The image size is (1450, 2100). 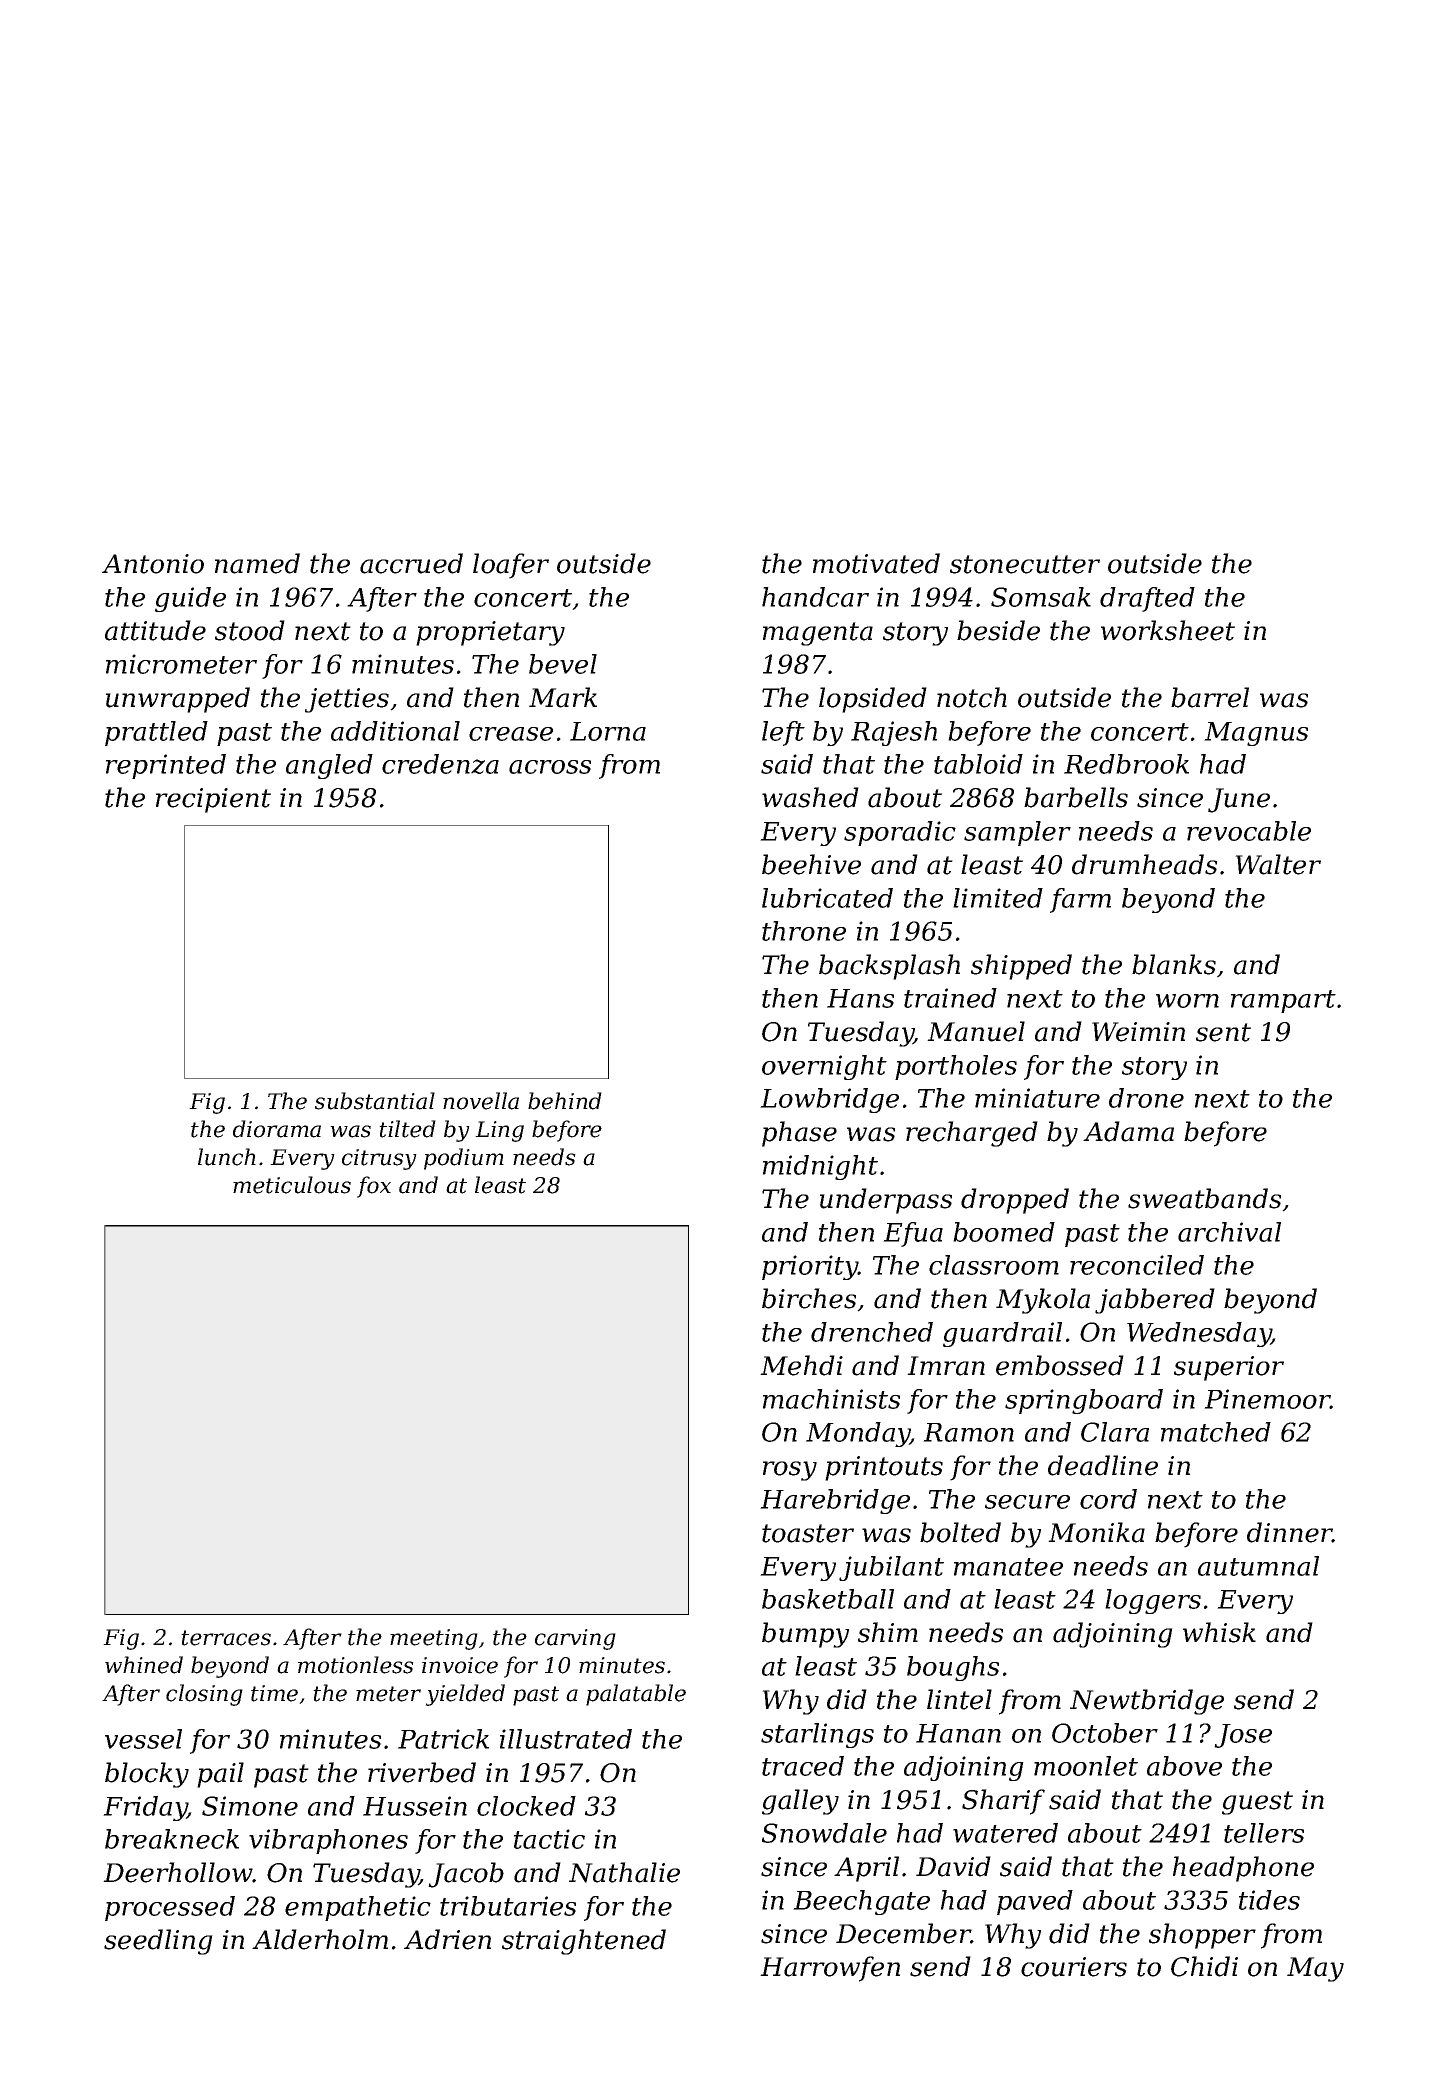 What do you see at coordinates (447, 1939) in the page?
I see `Adrien` at bounding box center [447, 1939].
